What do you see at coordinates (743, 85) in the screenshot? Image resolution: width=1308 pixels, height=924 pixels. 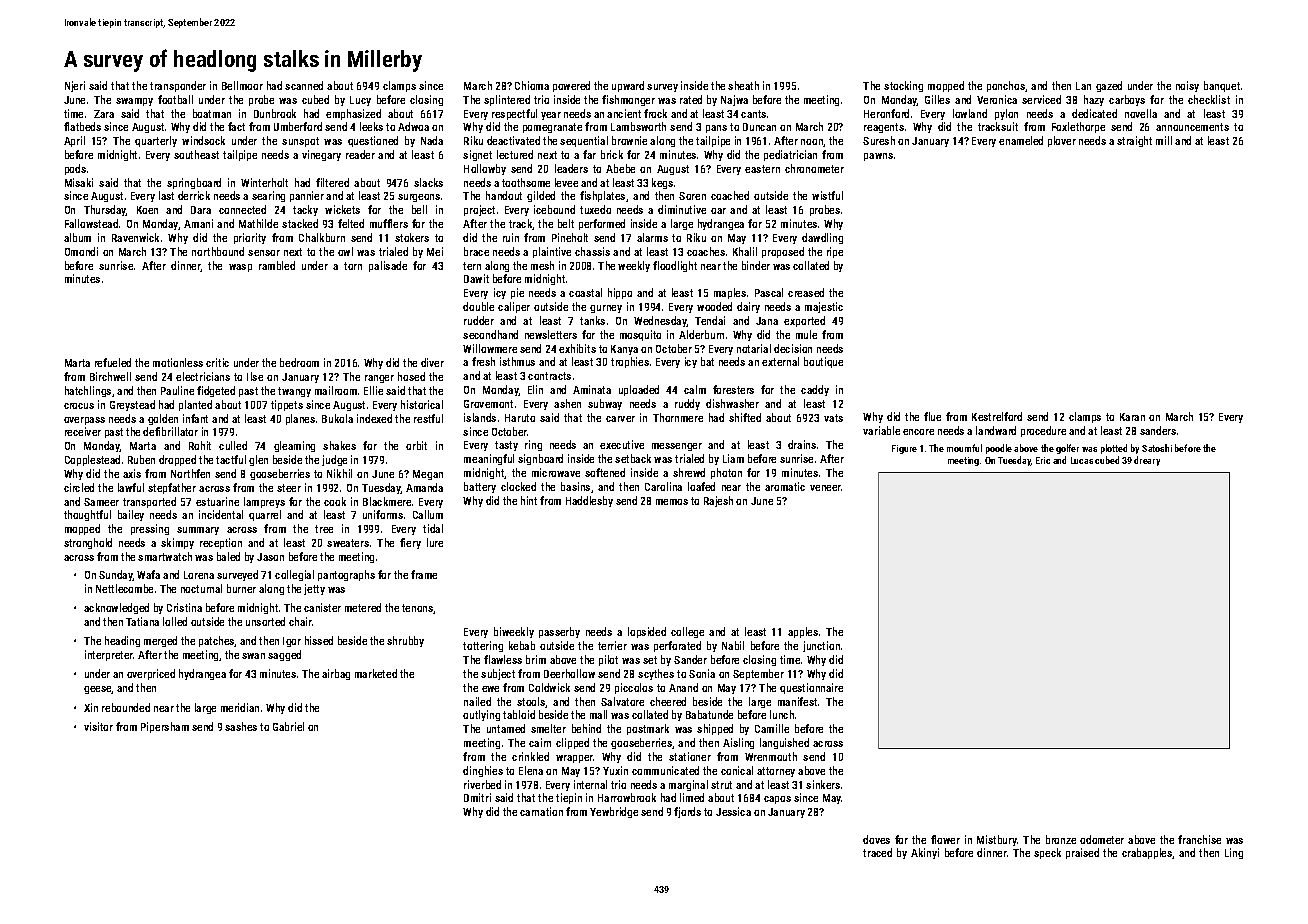 I see `sheath` at bounding box center [743, 85].
